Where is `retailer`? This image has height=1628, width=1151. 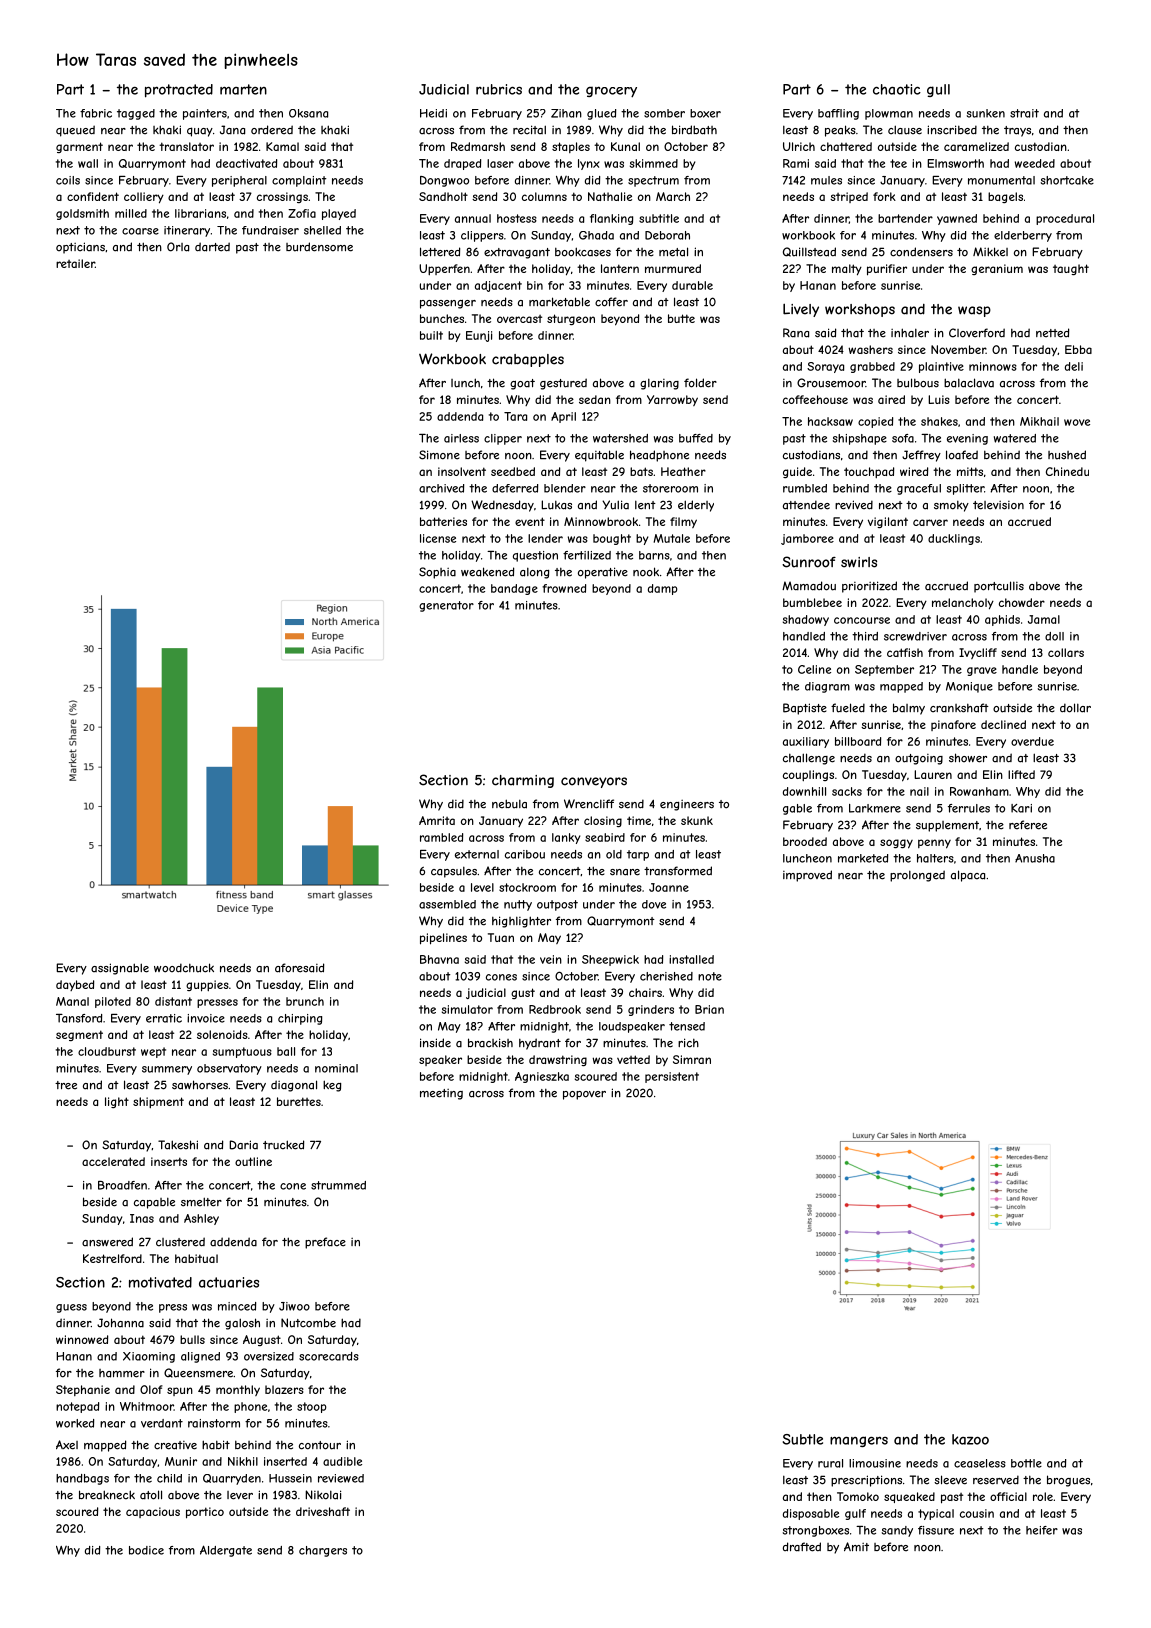 retailer is located at coordinates (75, 263).
